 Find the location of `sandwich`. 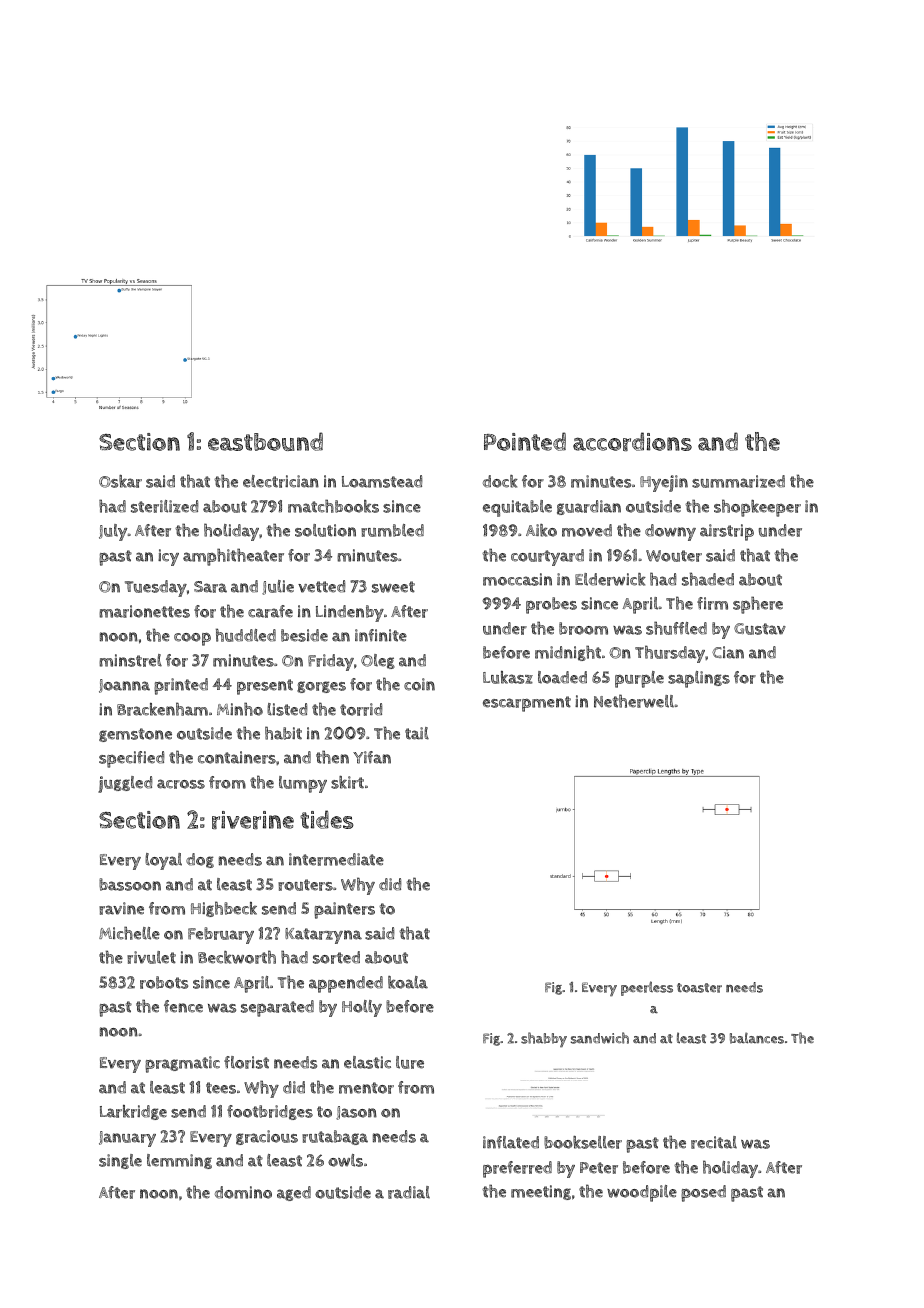

sandwich is located at coordinates (600, 1038).
